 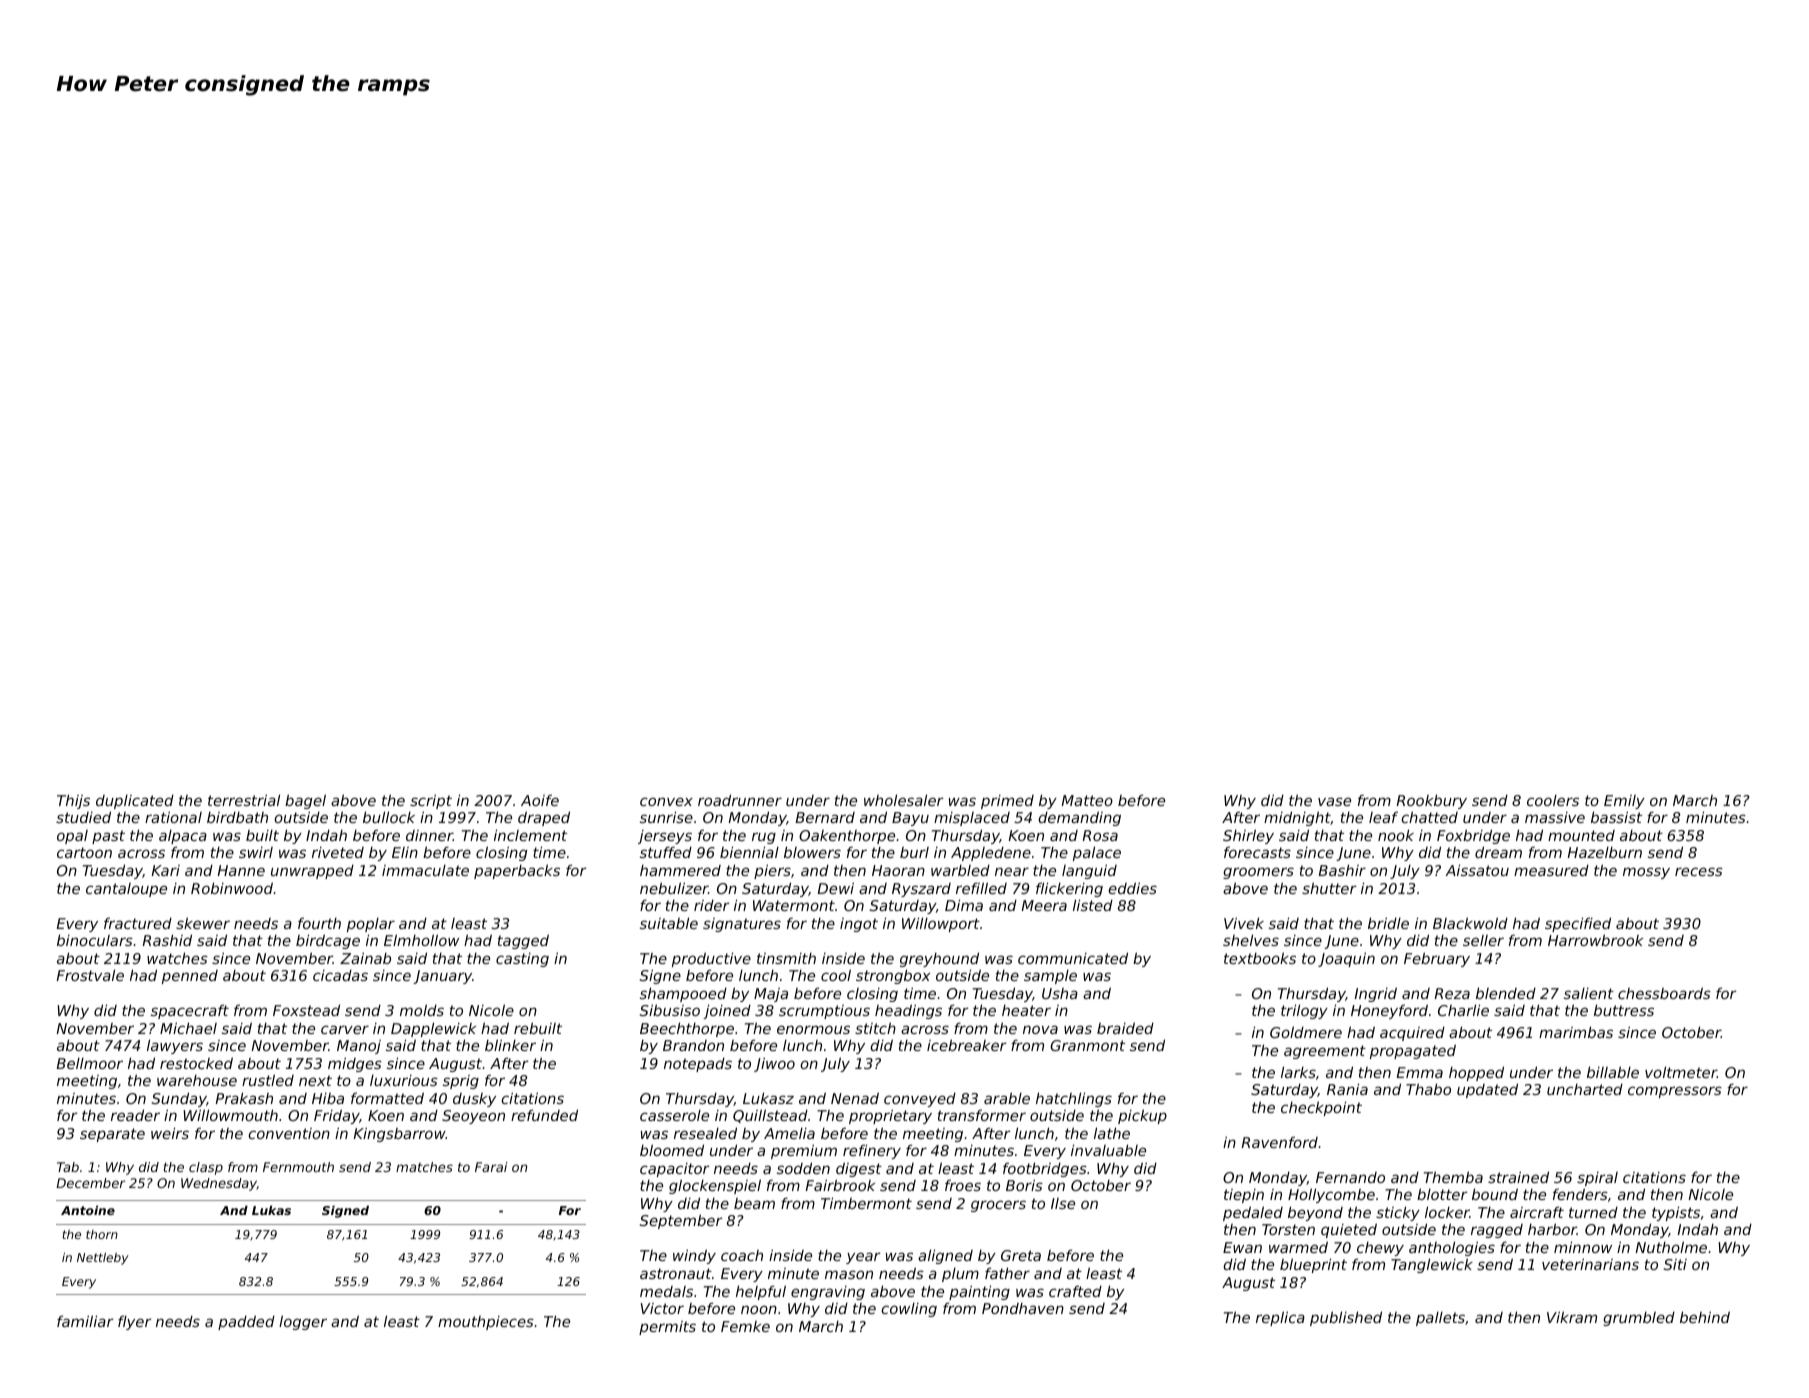 What do you see at coordinates (219, 1184) in the document?
I see `Wednesday` at bounding box center [219, 1184].
